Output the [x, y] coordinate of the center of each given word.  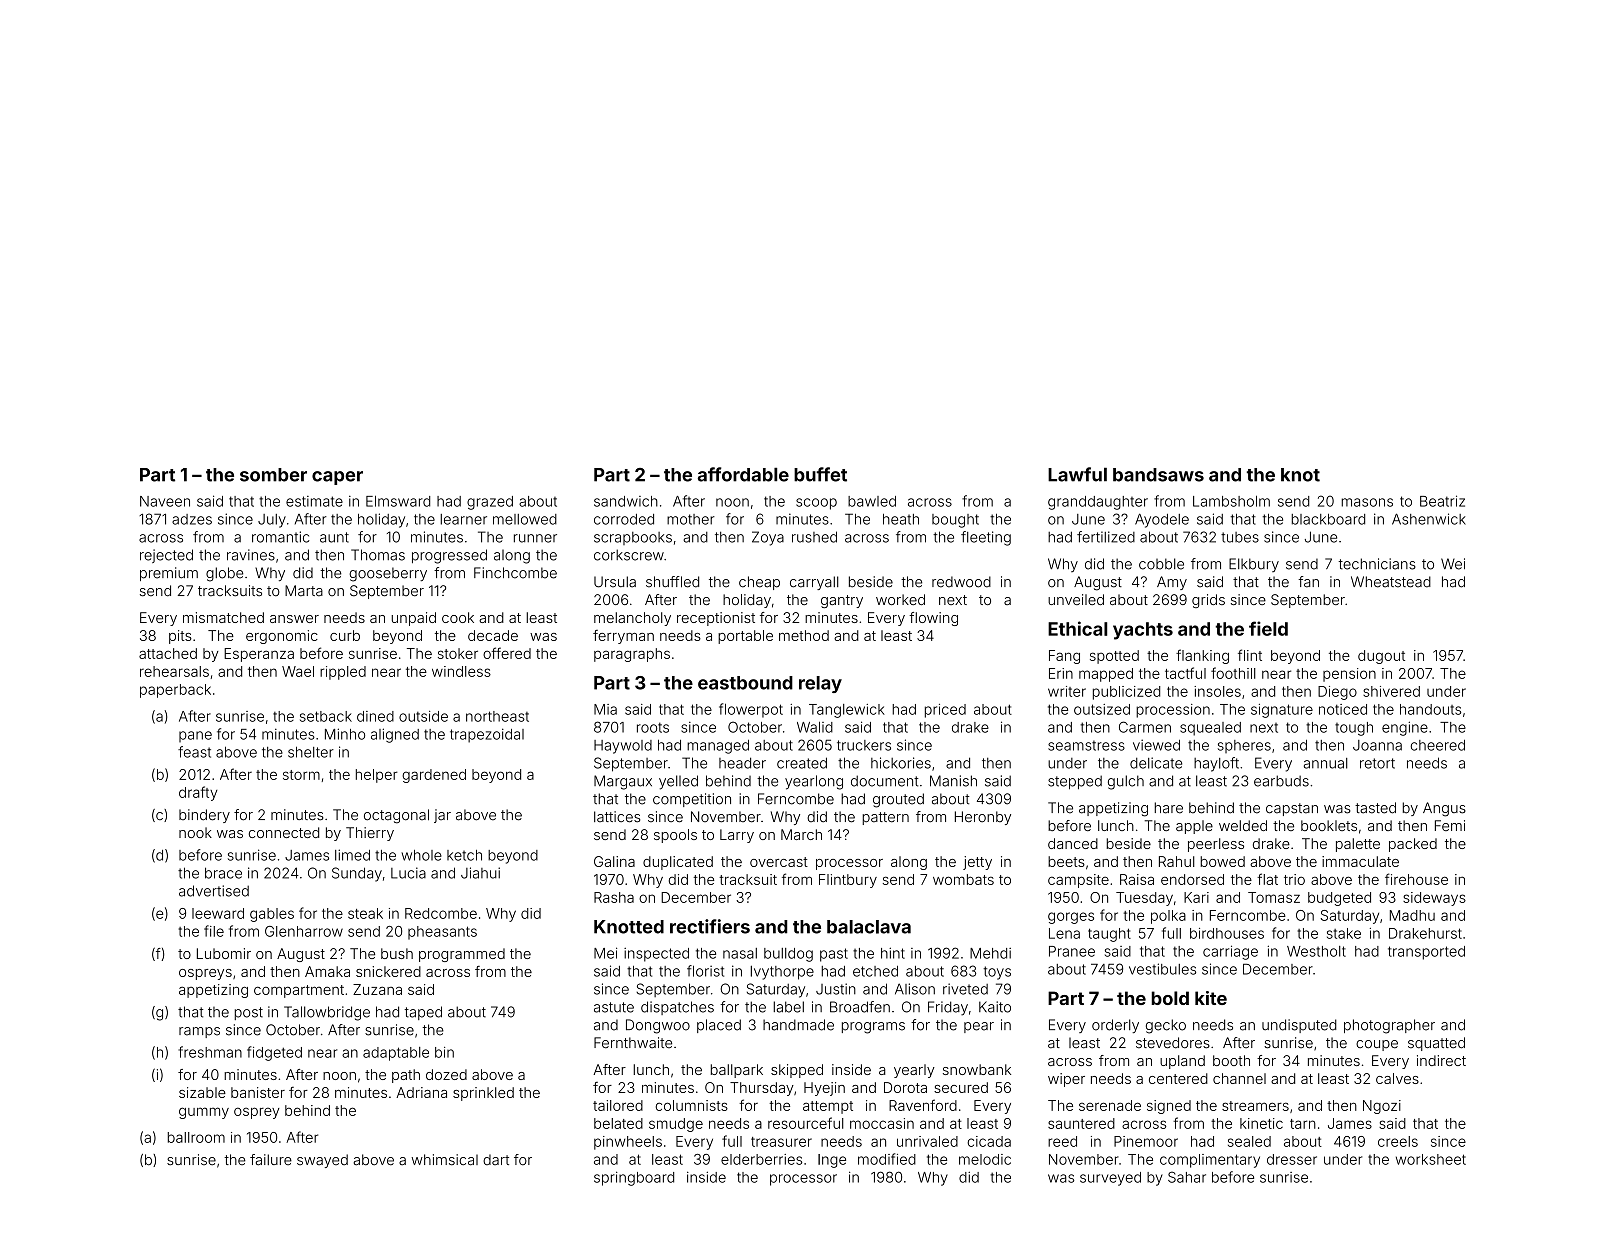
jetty [977, 863]
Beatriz [1442, 501]
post [249, 1013]
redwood [961, 582]
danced [1073, 843]
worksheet [1431, 1159]
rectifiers [710, 926]
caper [337, 478]
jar [442, 816]
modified [887, 1159]
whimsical [444, 1160]
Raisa [1137, 879]
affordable [743, 474]
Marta [304, 591]
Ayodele [1162, 520]
